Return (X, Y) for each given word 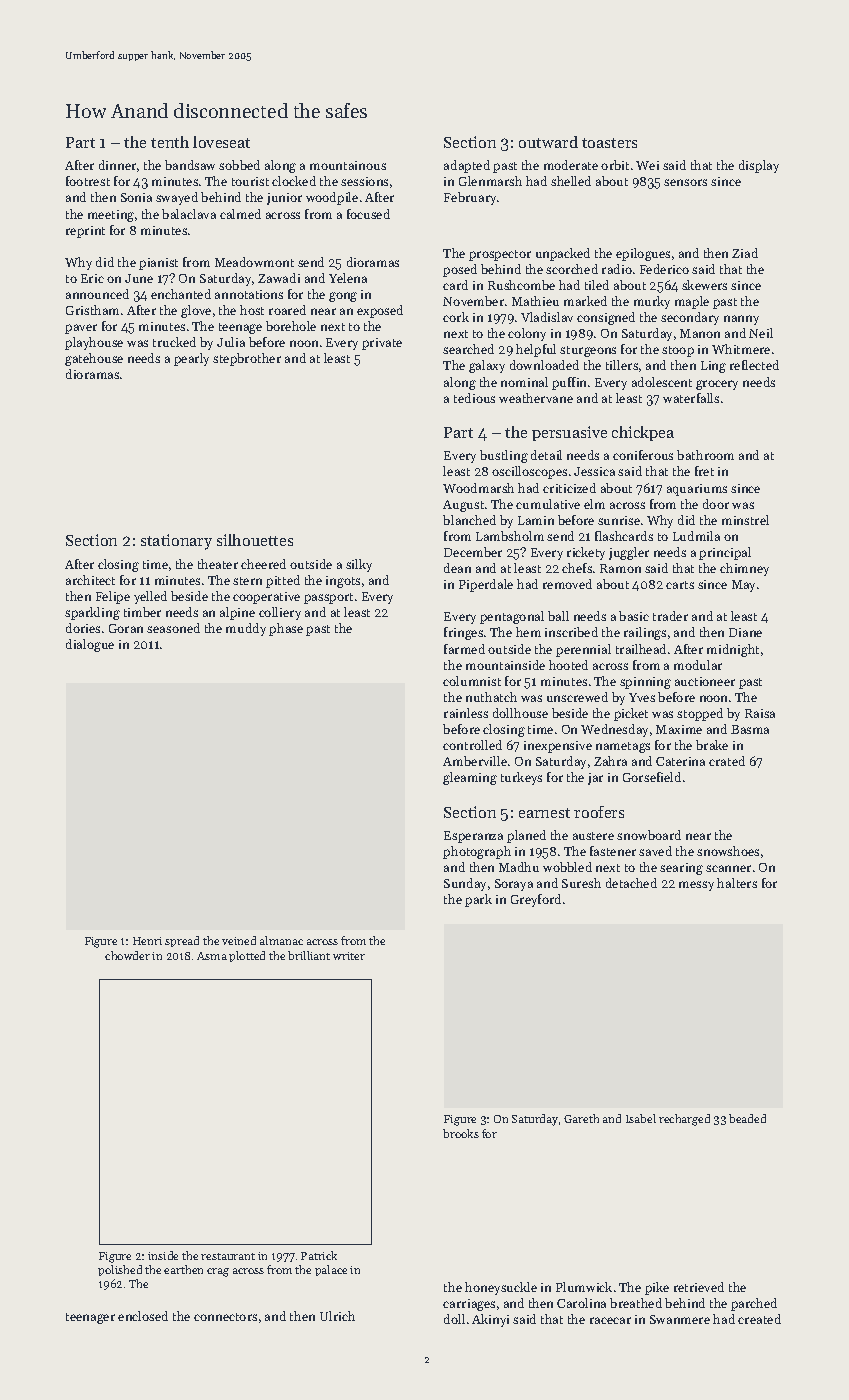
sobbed (239, 165)
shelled (571, 181)
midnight (733, 650)
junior (284, 199)
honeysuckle (501, 1288)
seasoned (173, 628)
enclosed (143, 1316)
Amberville (475, 761)
